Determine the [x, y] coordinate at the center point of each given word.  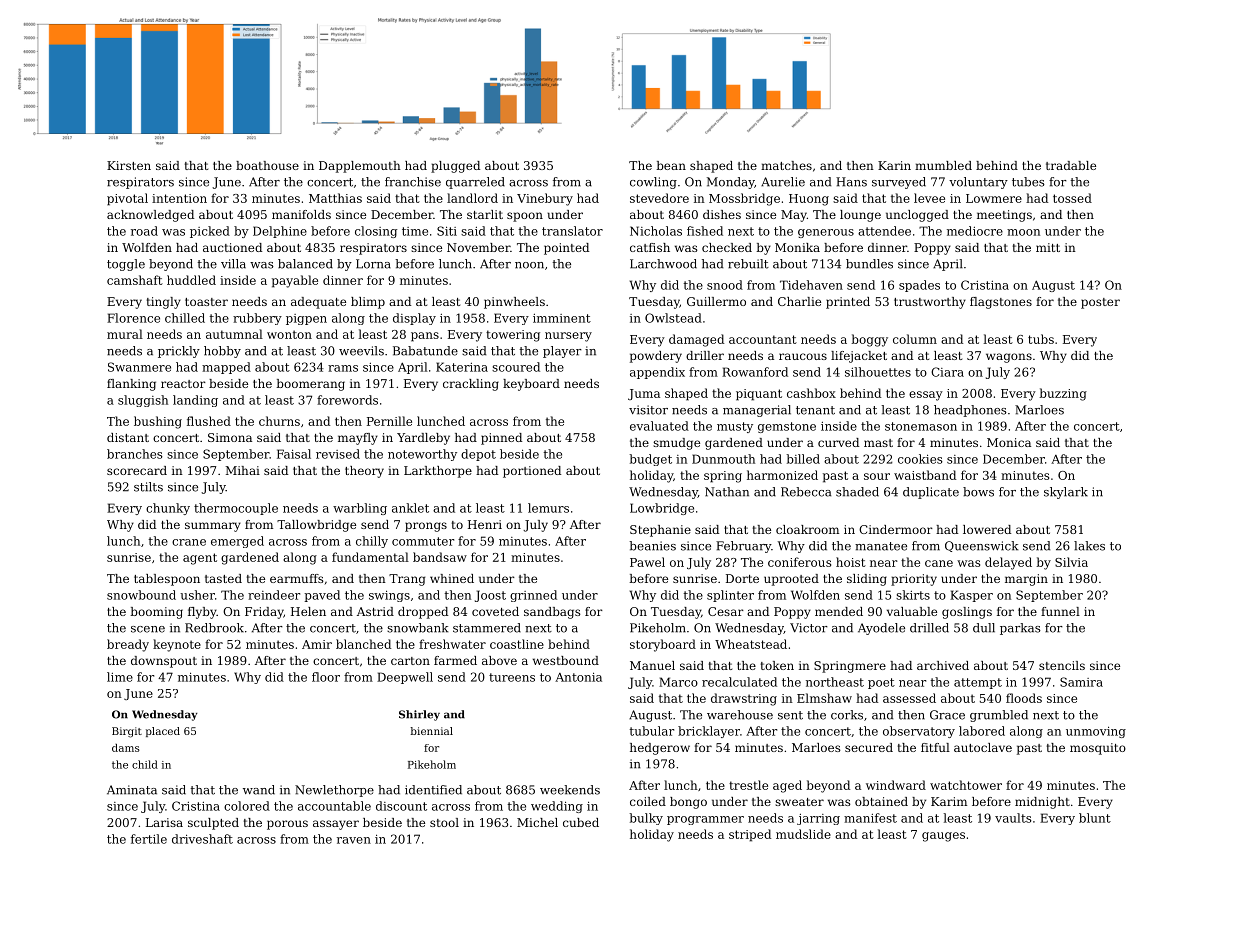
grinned [533, 596]
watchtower [966, 785]
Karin [894, 165]
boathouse [267, 165]
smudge [676, 444]
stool [444, 822]
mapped [226, 368]
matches [786, 165]
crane [189, 542]
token [777, 665]
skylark [1066, 493]
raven [354, 840]
